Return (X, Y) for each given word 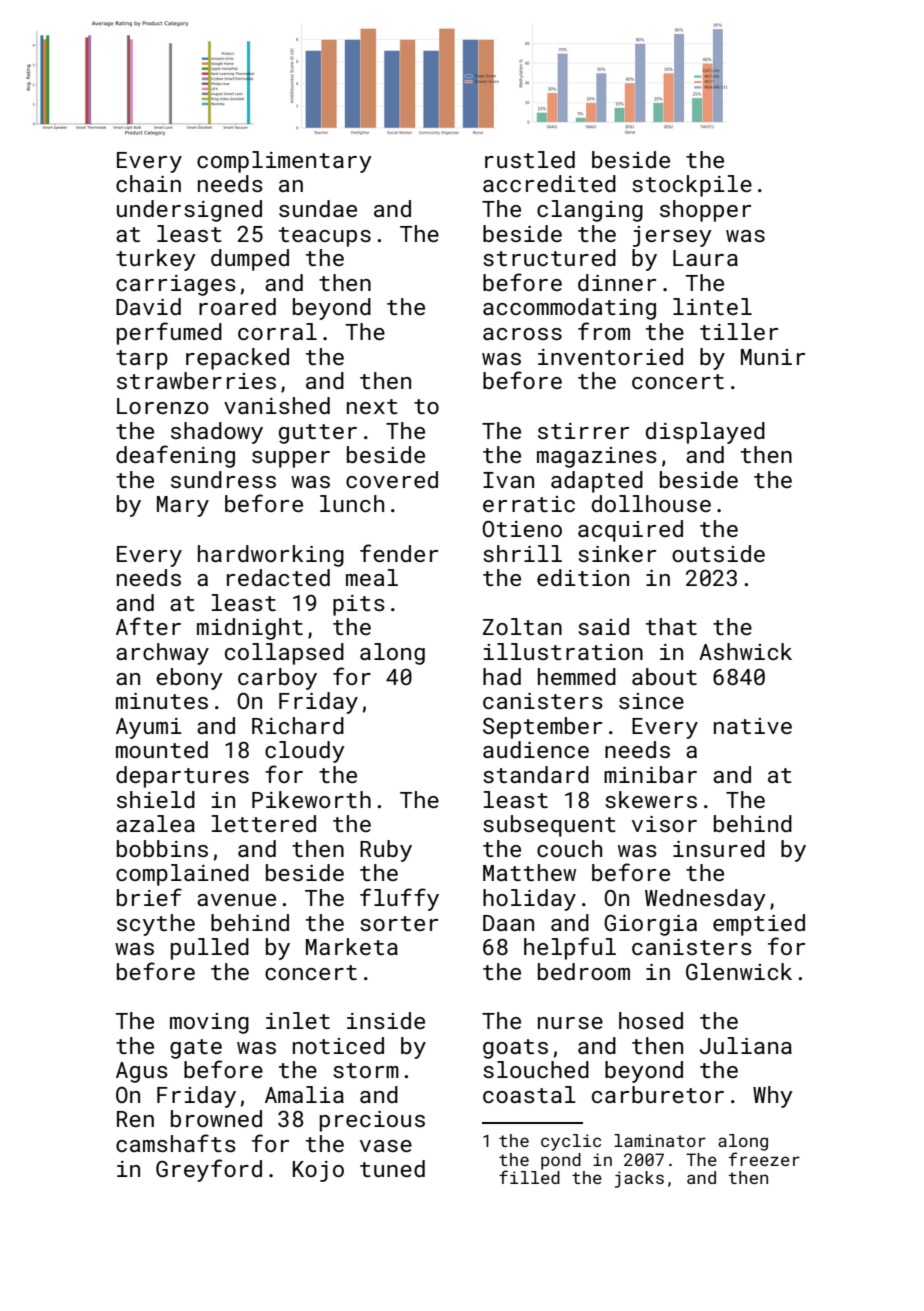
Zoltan (522, 626)
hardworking (271, 556)
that (671, 626)
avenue (236, 900)
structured (549, 257)
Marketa (352, 946)
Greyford (209, 1170)
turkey (156, 260)
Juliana (746, 1045)
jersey (672, 236)
